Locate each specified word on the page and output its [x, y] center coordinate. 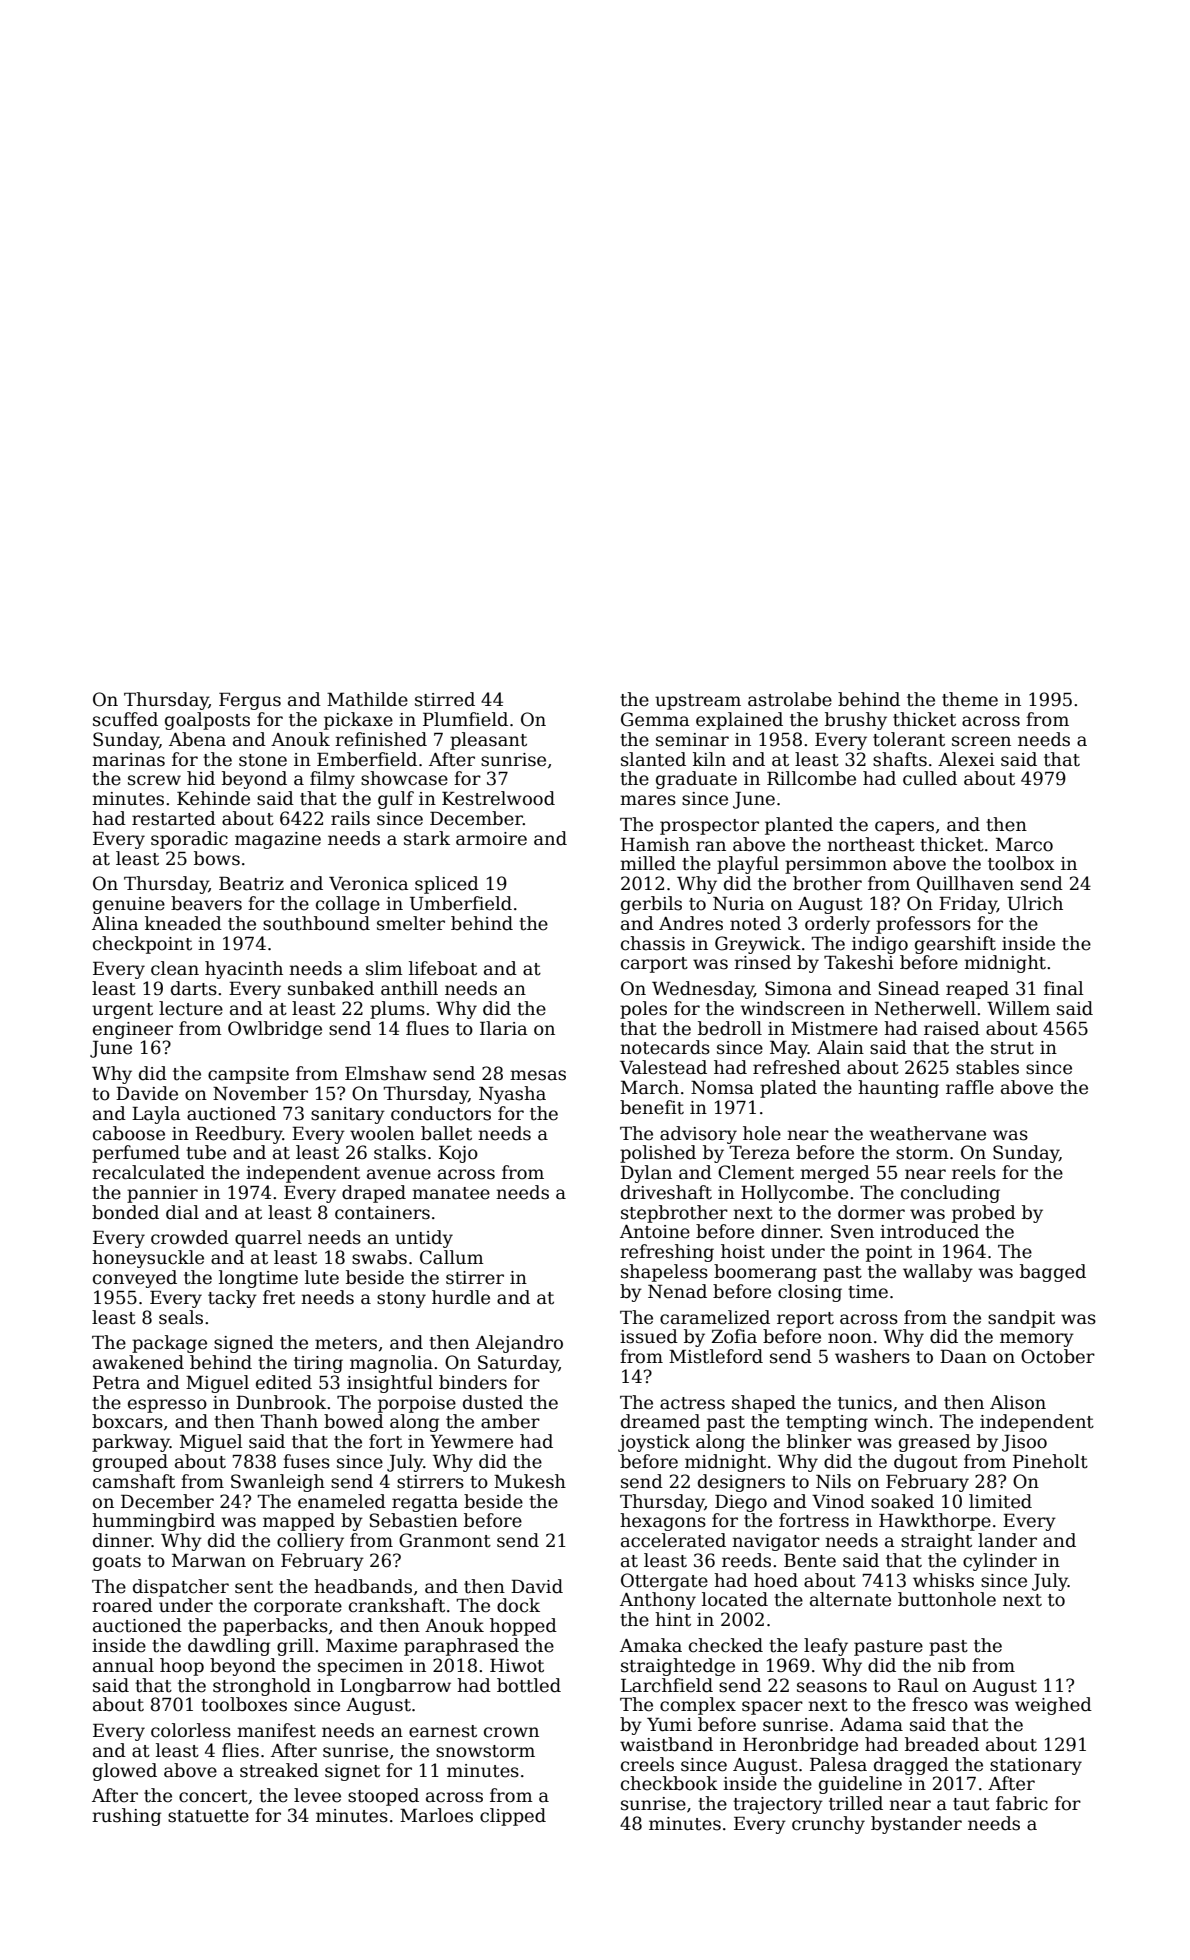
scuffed [125, 719]
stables [987, 1067]
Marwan [209, 1561]
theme [970, 699]
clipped [513, 1817]
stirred [445, 699]
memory [1037, 1340]
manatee [451, 1193]
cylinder [1000, 1562]
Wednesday [703, 990]
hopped [523, 1627]
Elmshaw [386, 1073]
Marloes [436, 1815]
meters [346, 1343]
